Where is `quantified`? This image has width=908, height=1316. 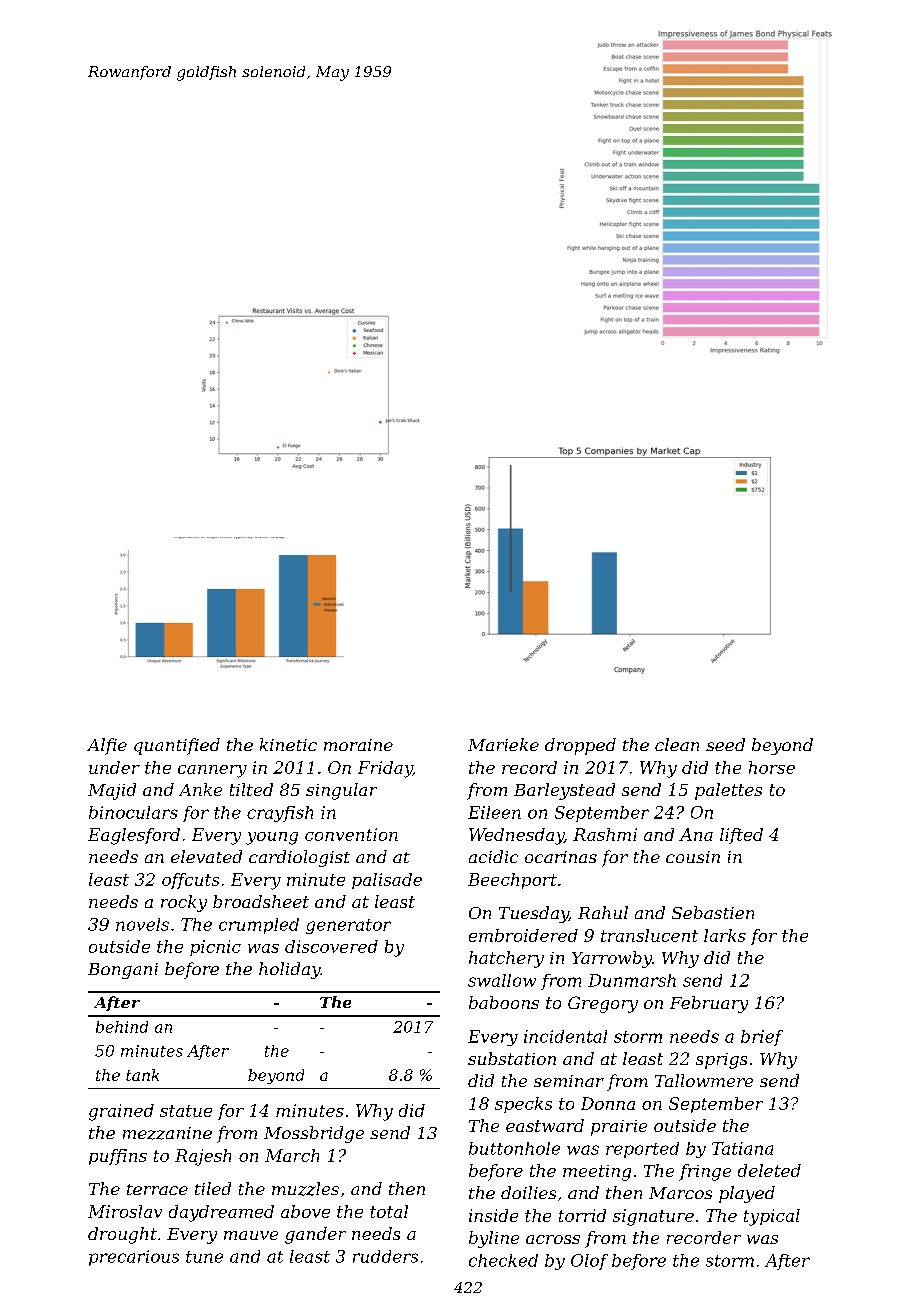
quantified is located at coordinates (177, 746).
